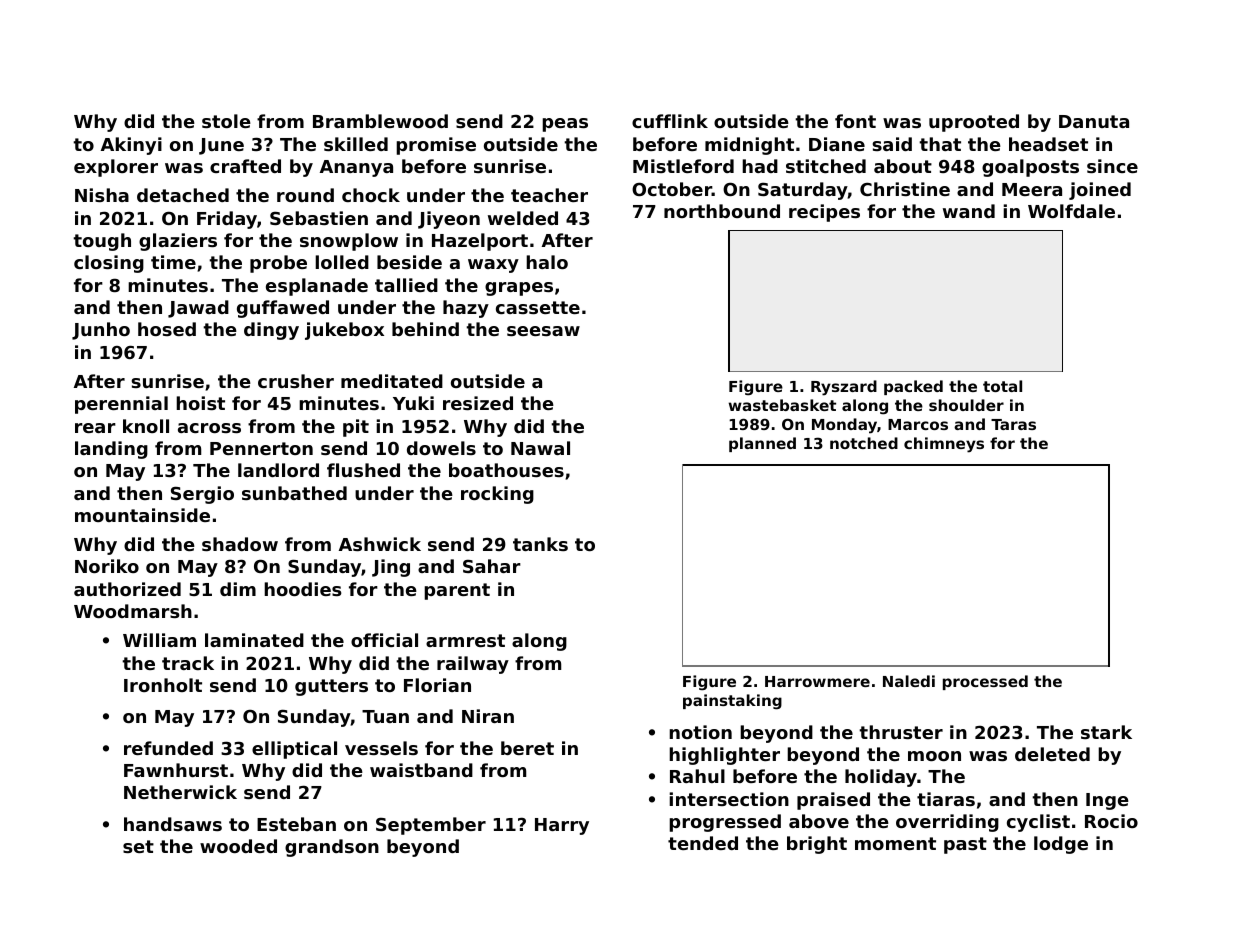 The width and height of the image is (1233, 952). What do you see at coordinates (226, 121) in the image?
I see `stole` at bounding box center [226, 121].
